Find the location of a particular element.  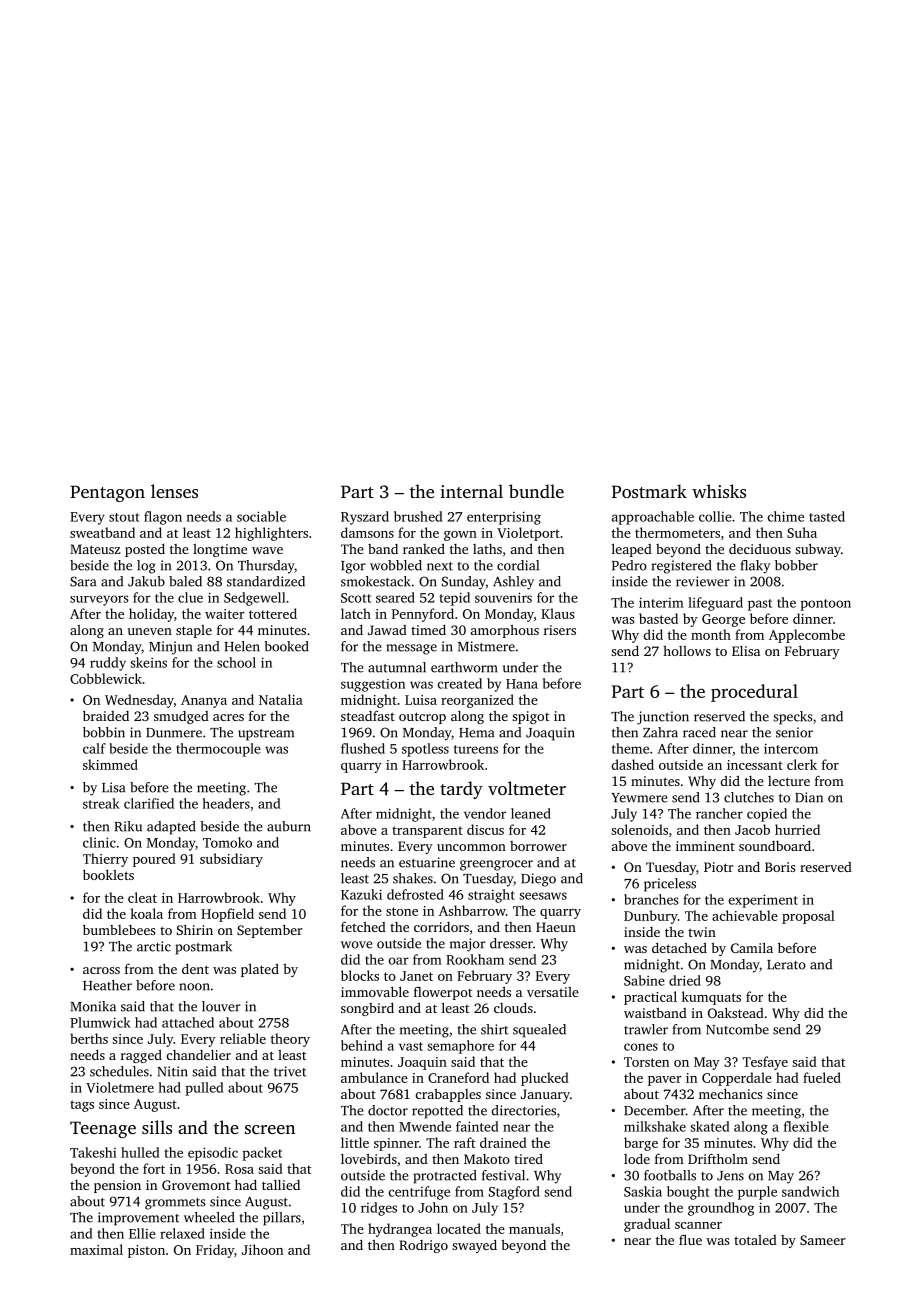

Applecombe is located at coordinates (807, 636).
